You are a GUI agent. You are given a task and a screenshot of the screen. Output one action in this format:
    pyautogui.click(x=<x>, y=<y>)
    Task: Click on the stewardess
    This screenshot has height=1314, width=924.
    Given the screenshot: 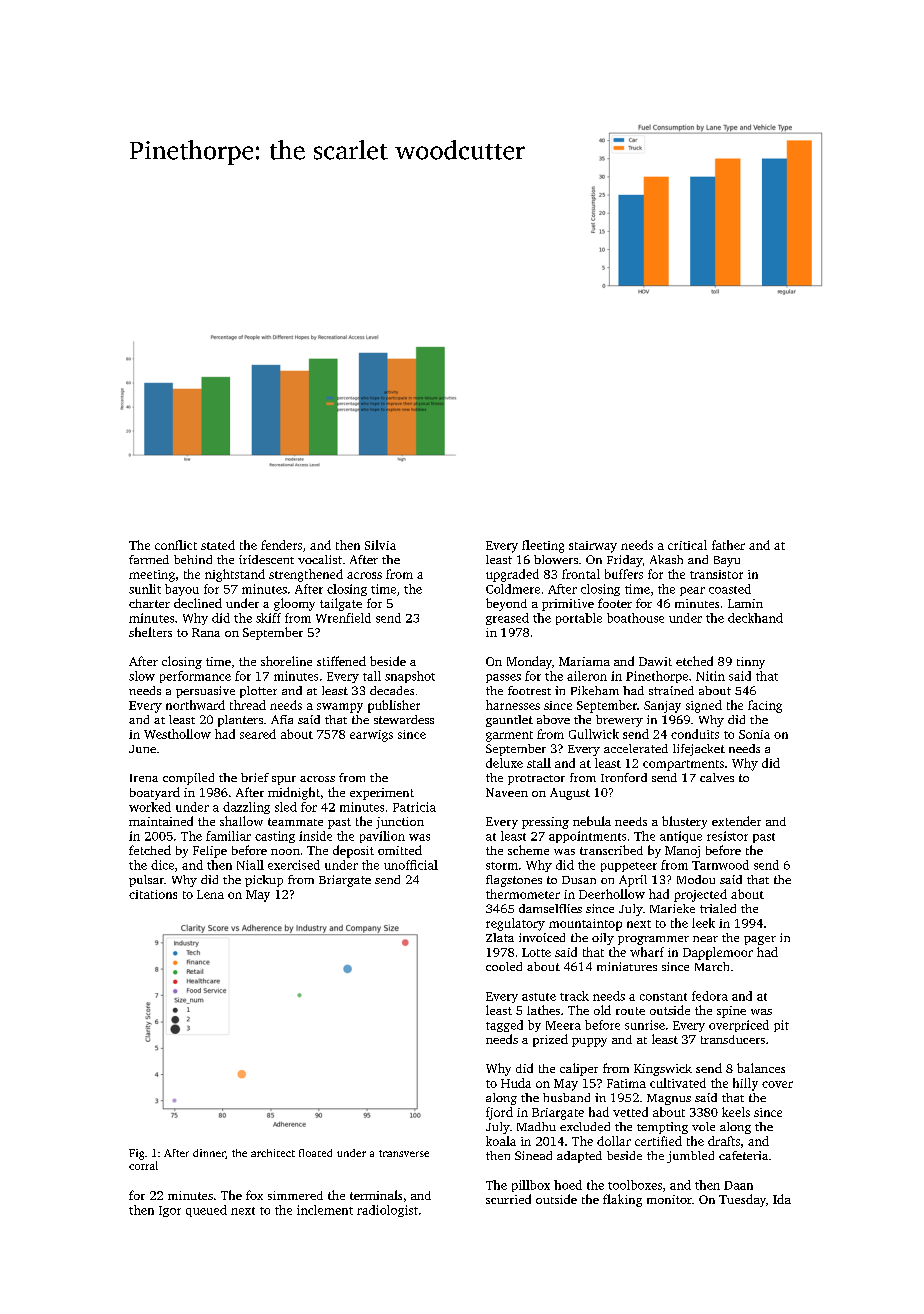 What is the action you would take?
    pyautogui.click(x=404, y=719)
